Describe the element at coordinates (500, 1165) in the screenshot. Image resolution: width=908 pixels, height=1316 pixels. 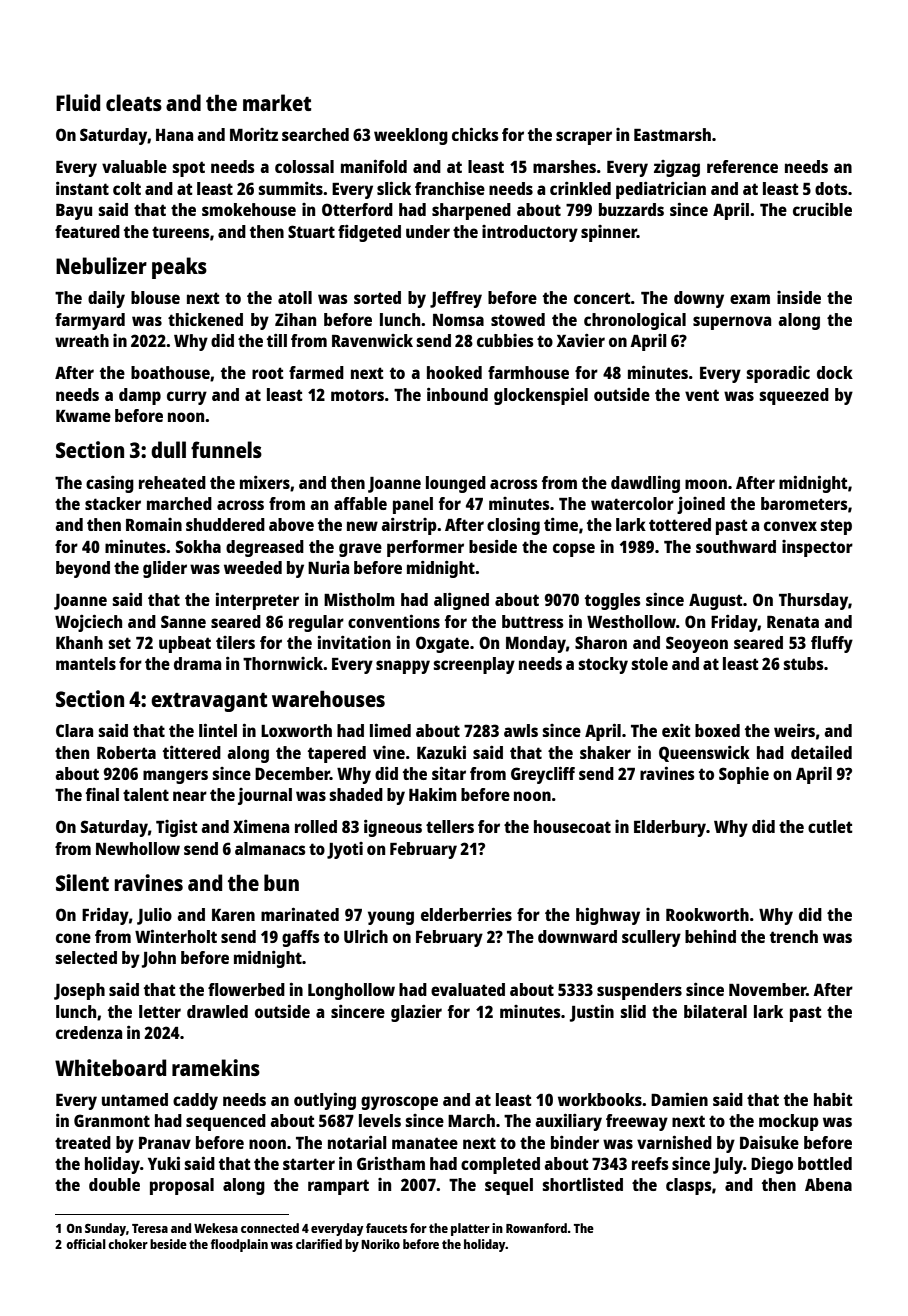
I see `completed` at that location.
